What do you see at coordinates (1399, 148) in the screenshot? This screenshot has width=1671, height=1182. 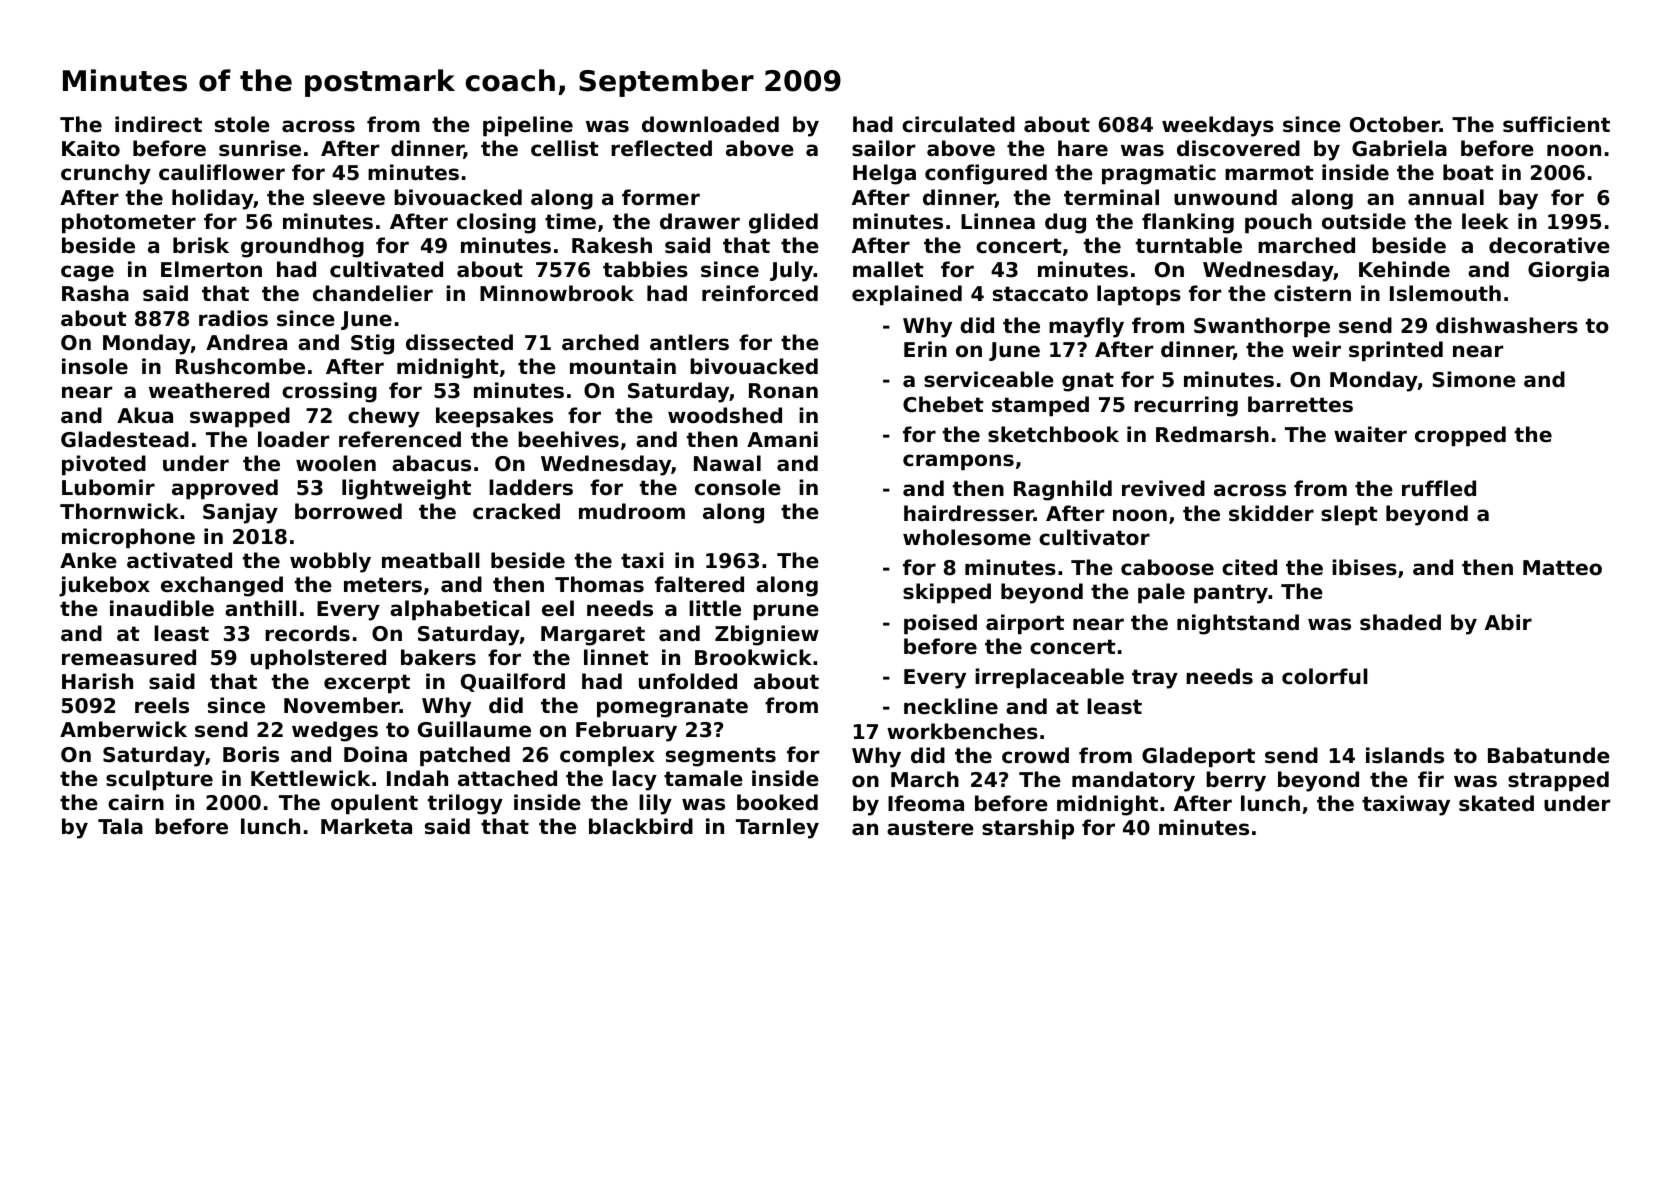 I see `Gabriela` at bounding box center [1399, 148].
